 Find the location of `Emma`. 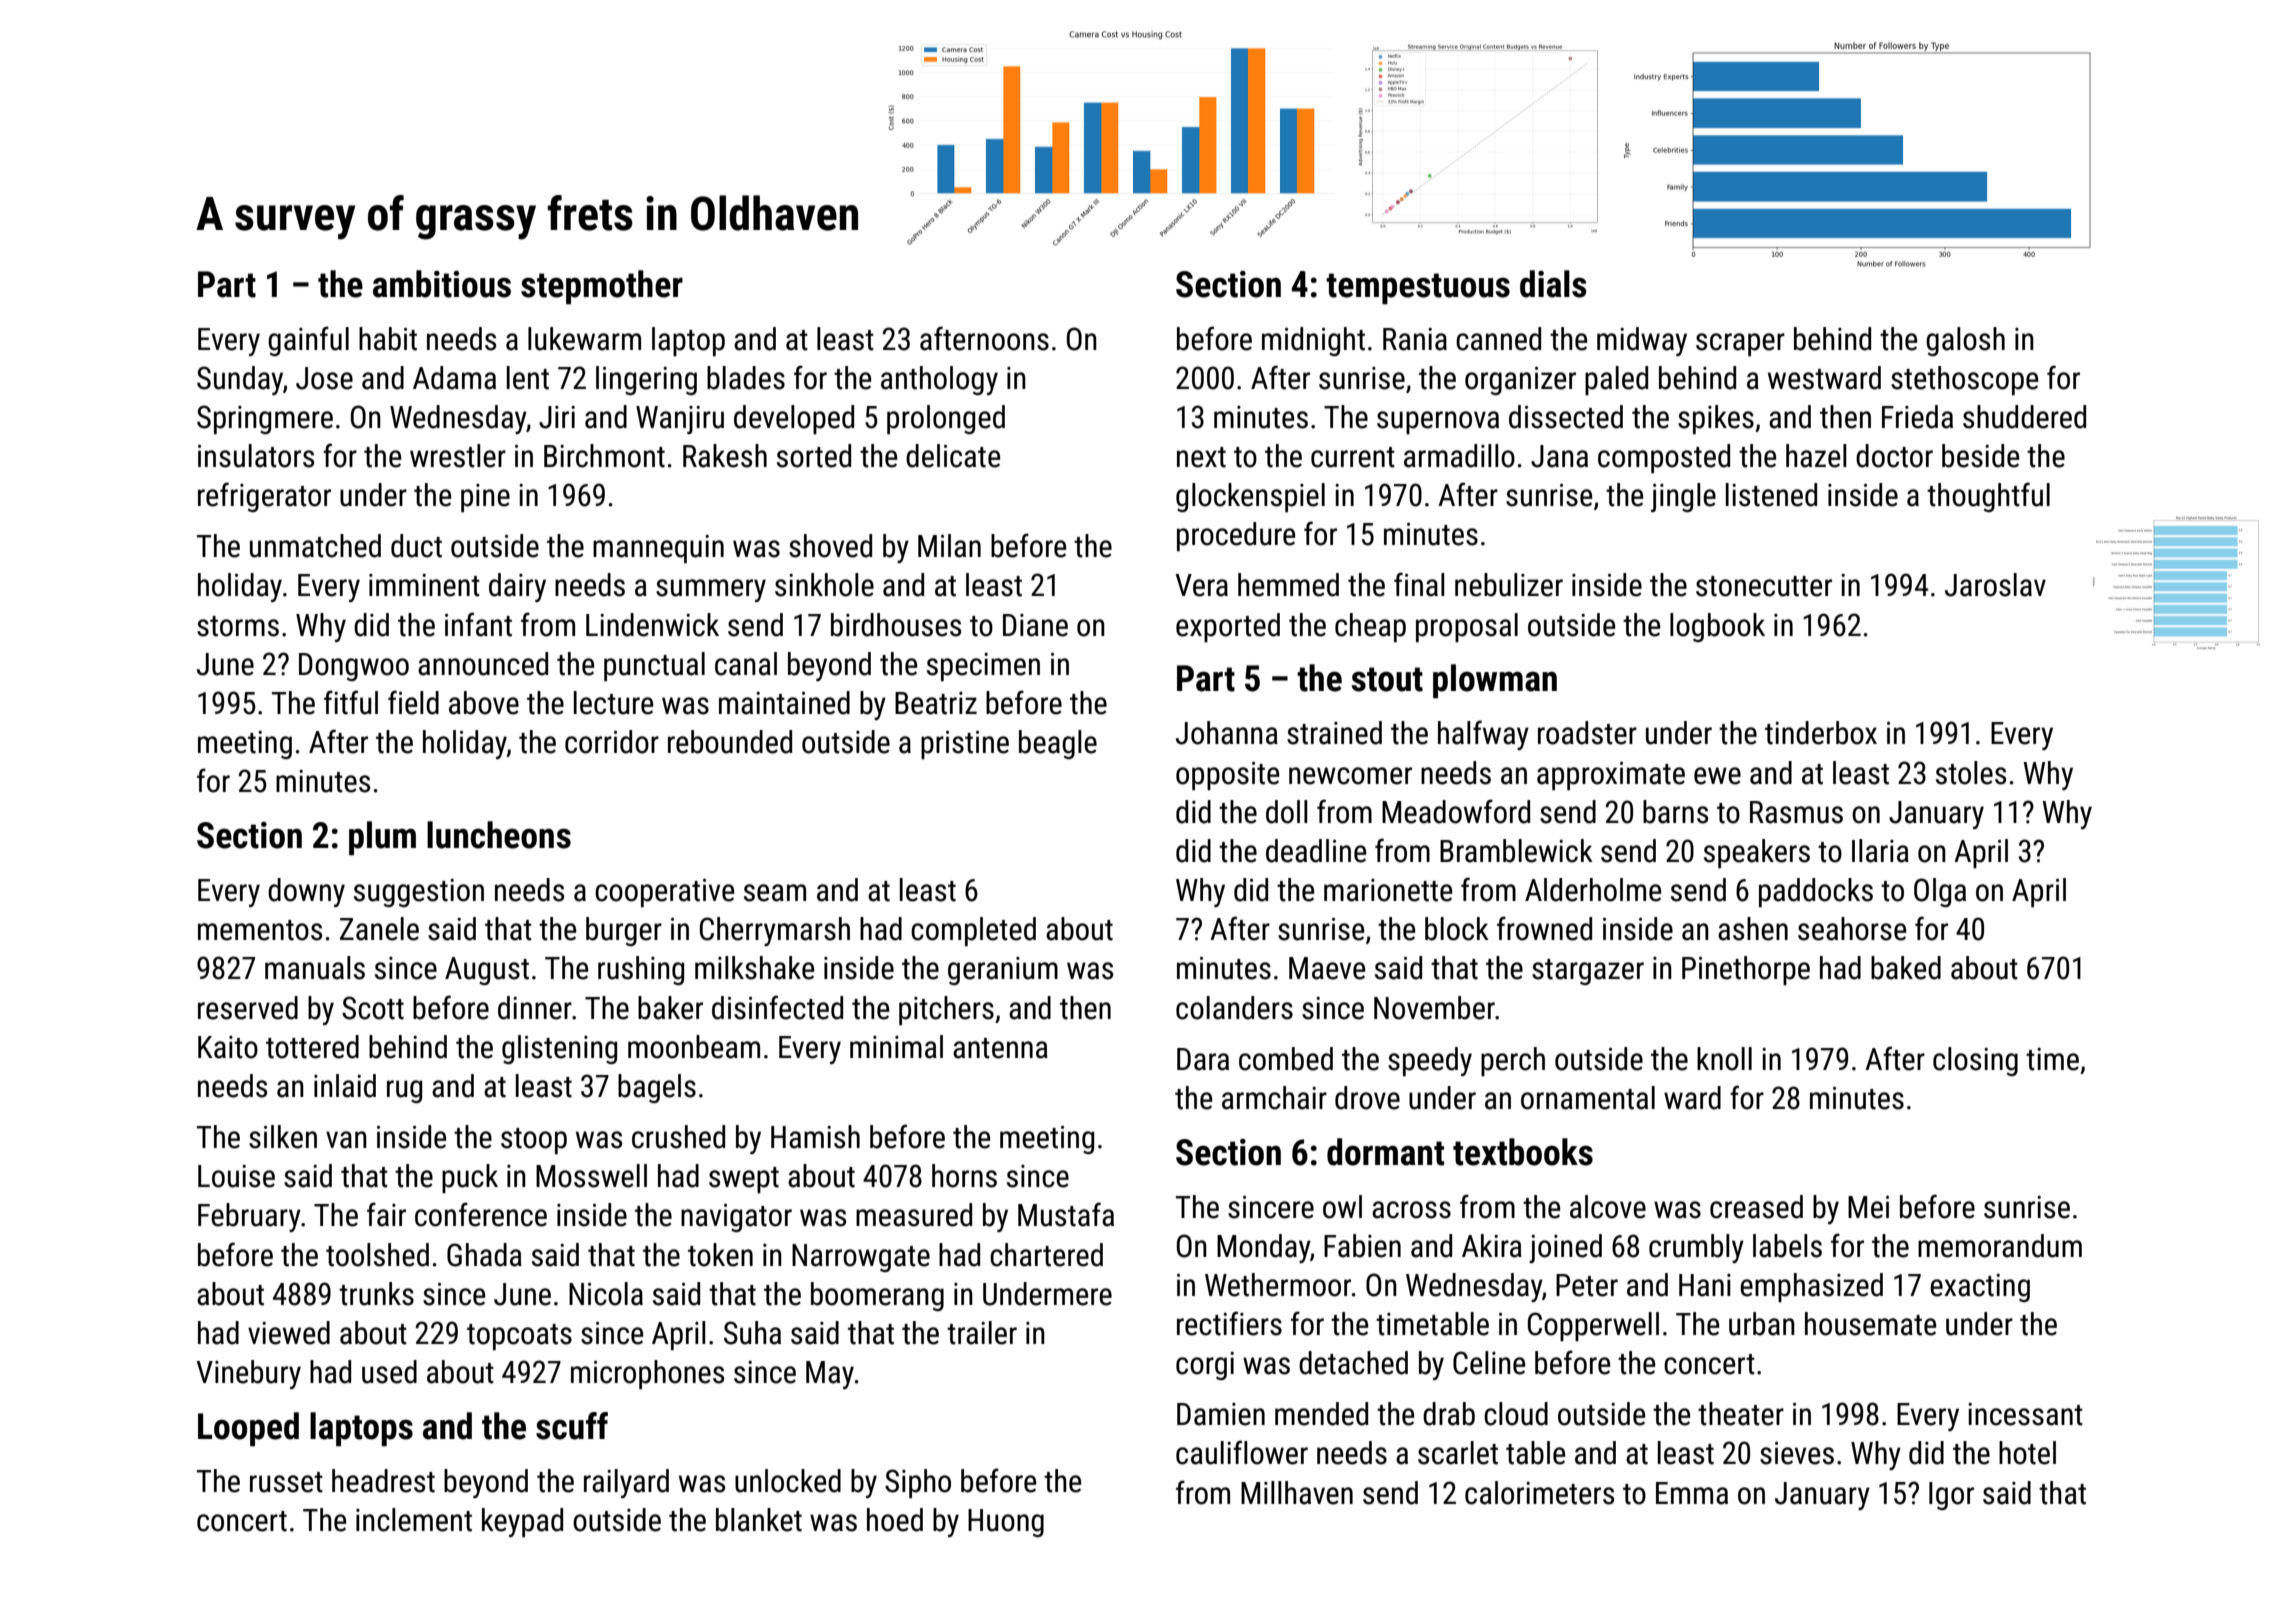

Emma is located at coordinates (1692, 1493).
